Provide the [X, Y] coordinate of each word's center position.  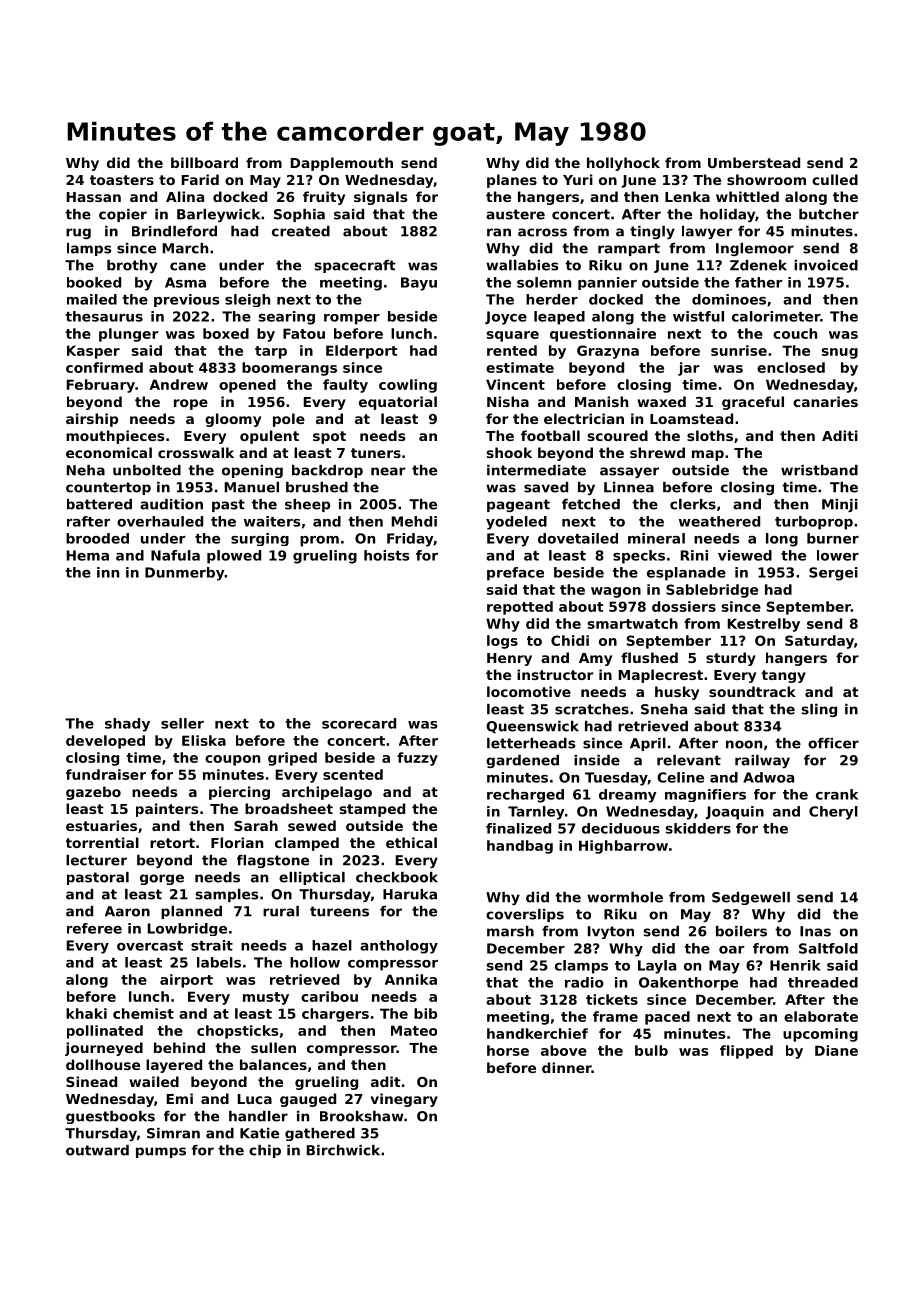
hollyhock [623, 164]
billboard [204, 162]
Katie [259, 1133]
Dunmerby [185, 574]
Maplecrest [661, 676]
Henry [509, 659]
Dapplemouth [342, 164]
